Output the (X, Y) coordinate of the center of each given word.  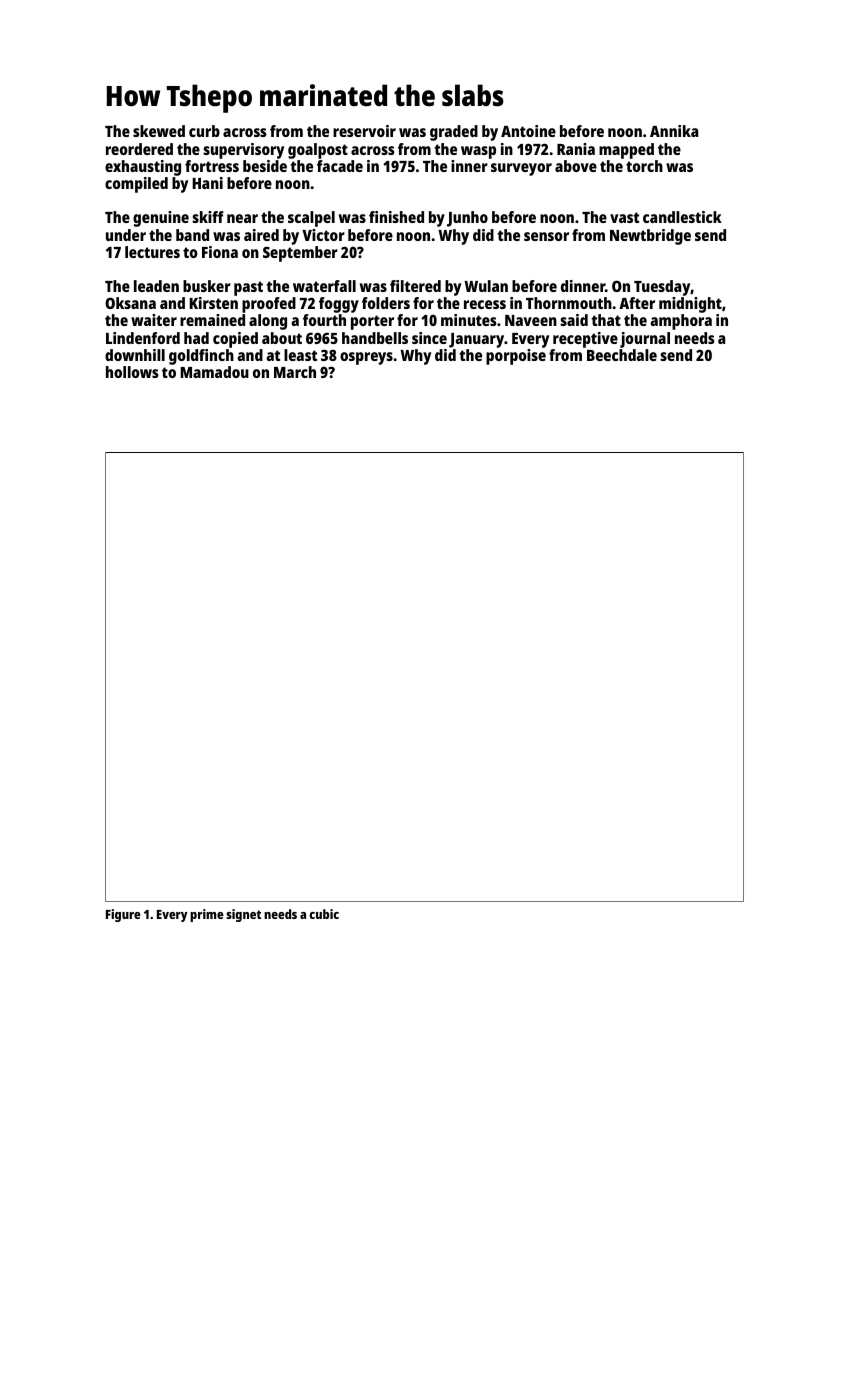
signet (243, 915)
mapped (626, 151)
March (295, 372)
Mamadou (214, 372)
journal (645, 340)
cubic (324, 914)
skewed (159, 131)
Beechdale (622, 355)
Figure (123, 915)
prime (207, 915)
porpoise (516, 357)
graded (454, 133)
